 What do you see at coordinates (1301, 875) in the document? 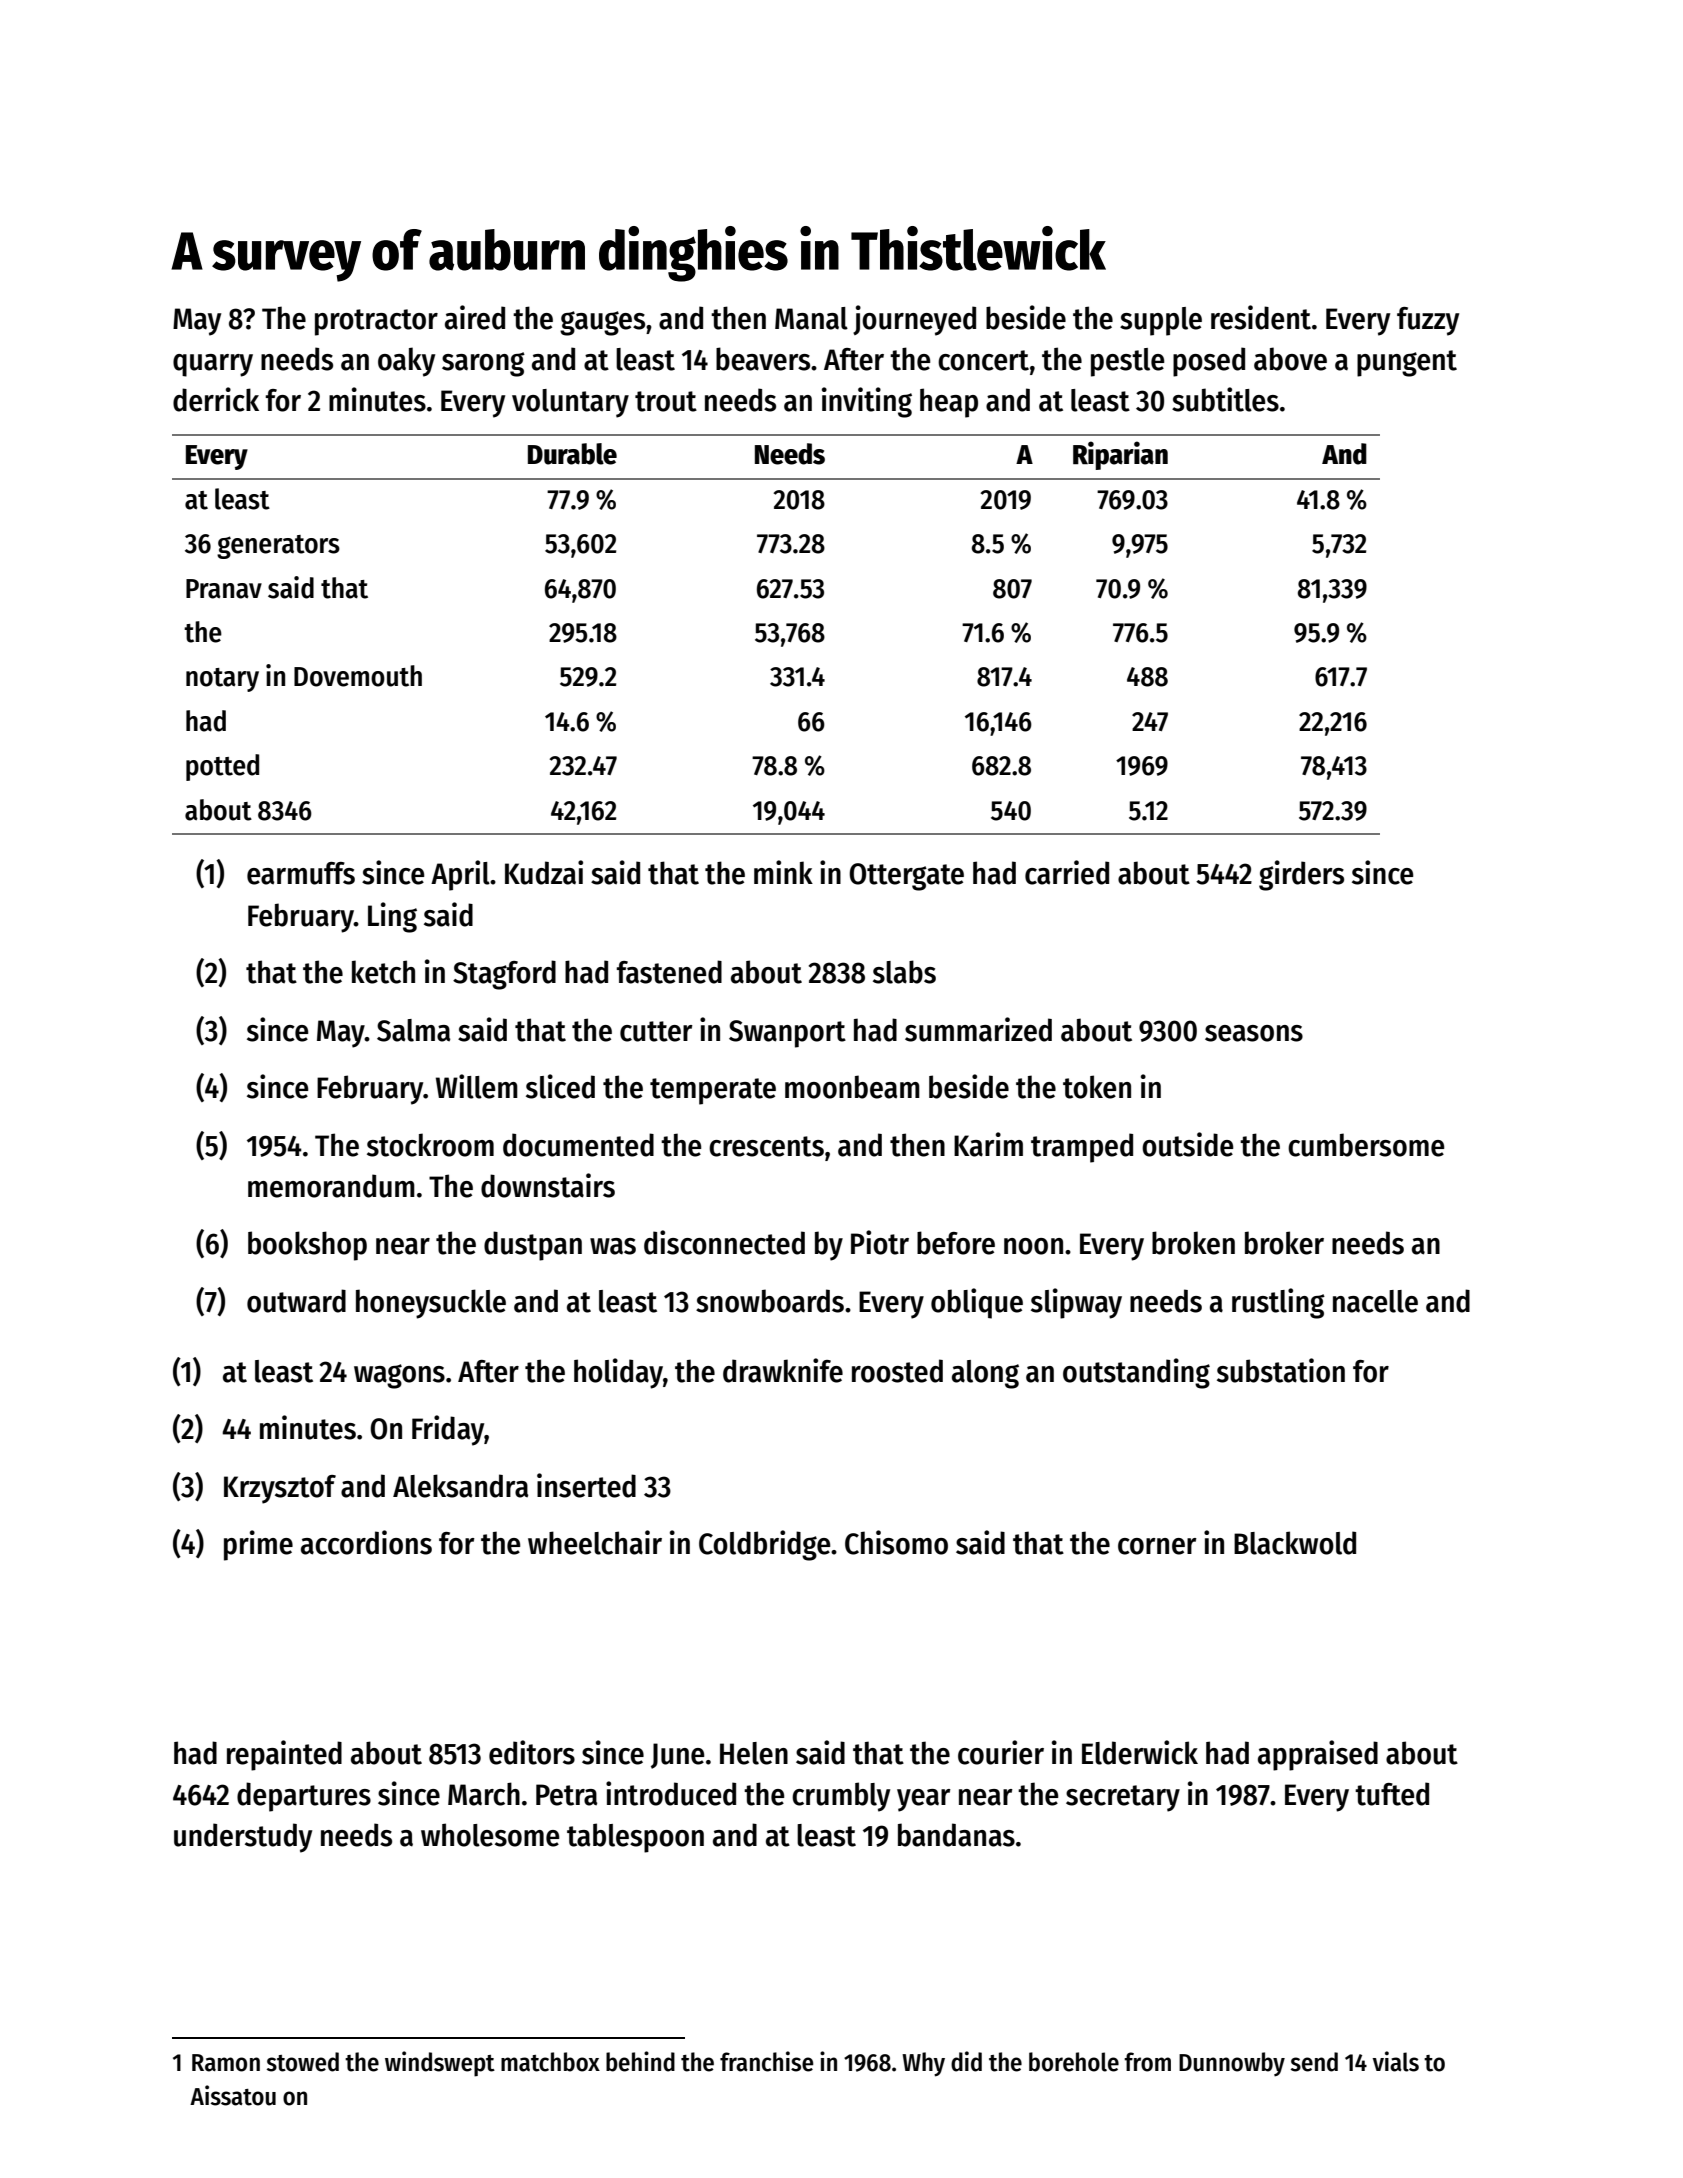
I see `girders` at bounding box center [1301, 875].
